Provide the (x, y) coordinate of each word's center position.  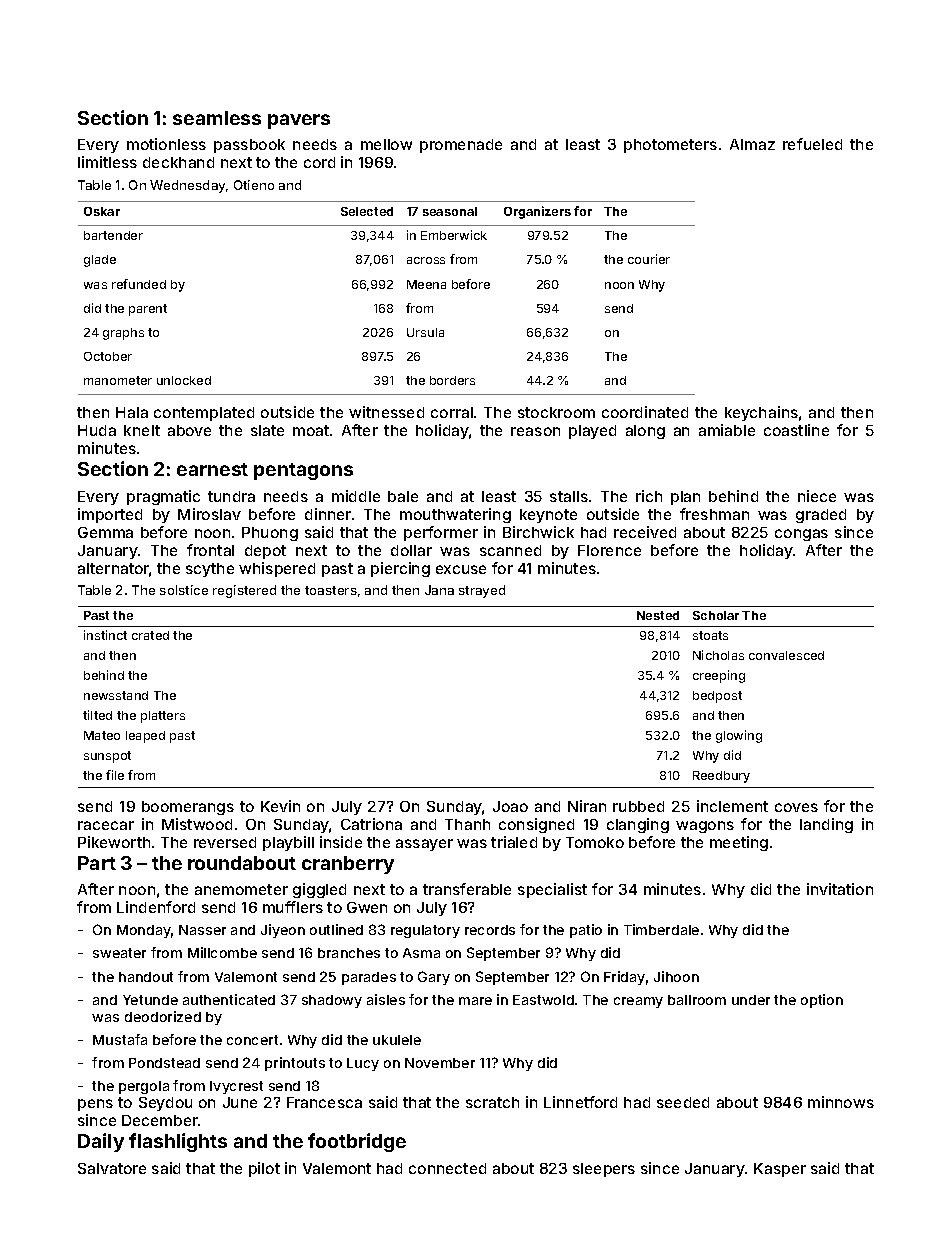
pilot (264, 1169)
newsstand (116, 695)
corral (452, 412)
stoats (710, 635)
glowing (739, 736)
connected (447, 1168)
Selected (367, 211)
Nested (658, 615)
